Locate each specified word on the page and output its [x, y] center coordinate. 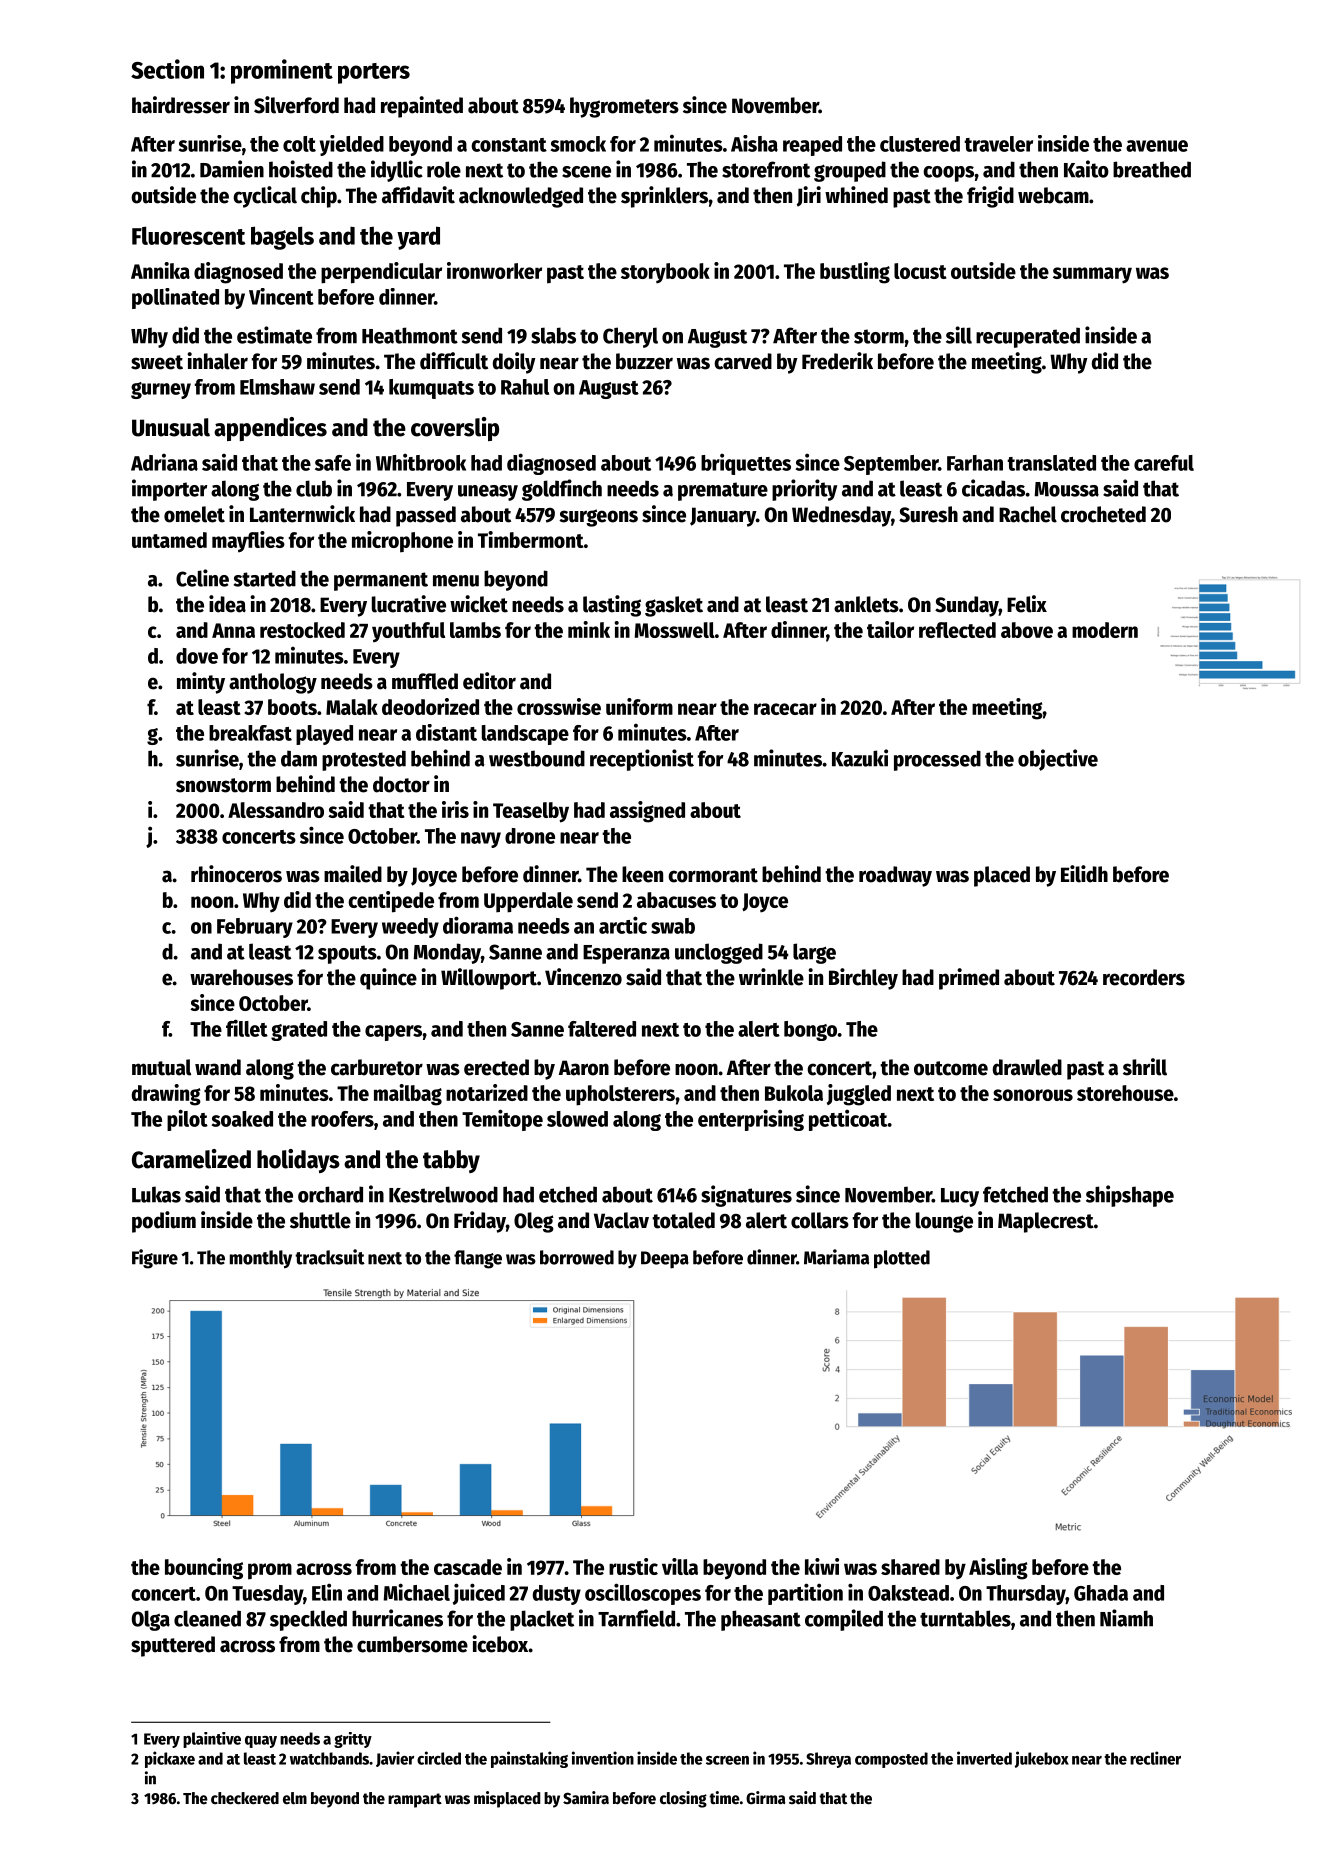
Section [167, 69]
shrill [1145, 1067]
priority [804, 490]
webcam [1053, 195]
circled [439, 1758]
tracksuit [330, 1257]
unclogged [719, 953]
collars [820, 1220]
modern [1105, 630]
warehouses [241, 977]
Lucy [960, 1197]
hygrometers [624, 107]
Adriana [164, 462]
